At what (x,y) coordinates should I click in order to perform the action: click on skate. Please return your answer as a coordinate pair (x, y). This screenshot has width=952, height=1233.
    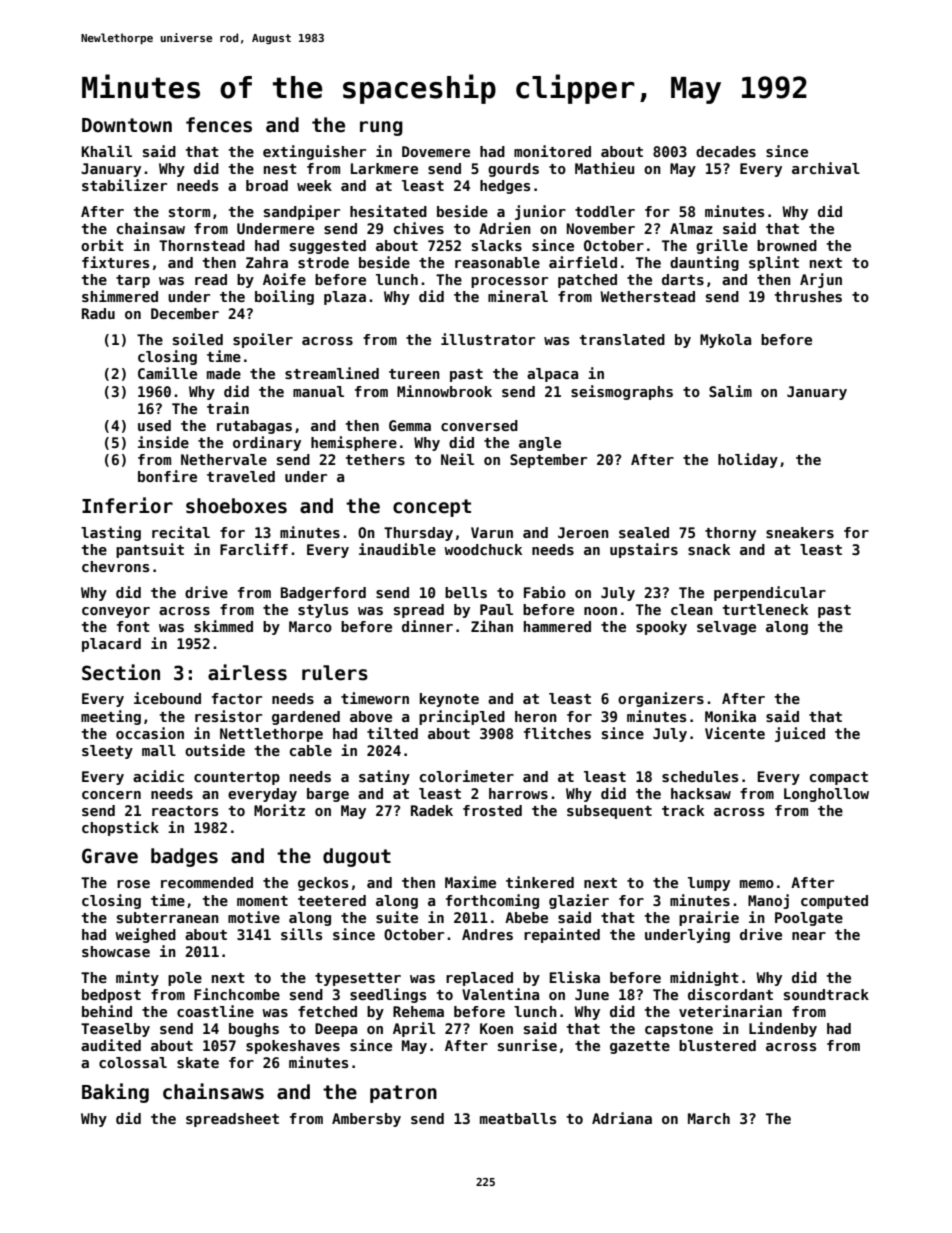
    Looking at the image, I should click on (198, 1062).
